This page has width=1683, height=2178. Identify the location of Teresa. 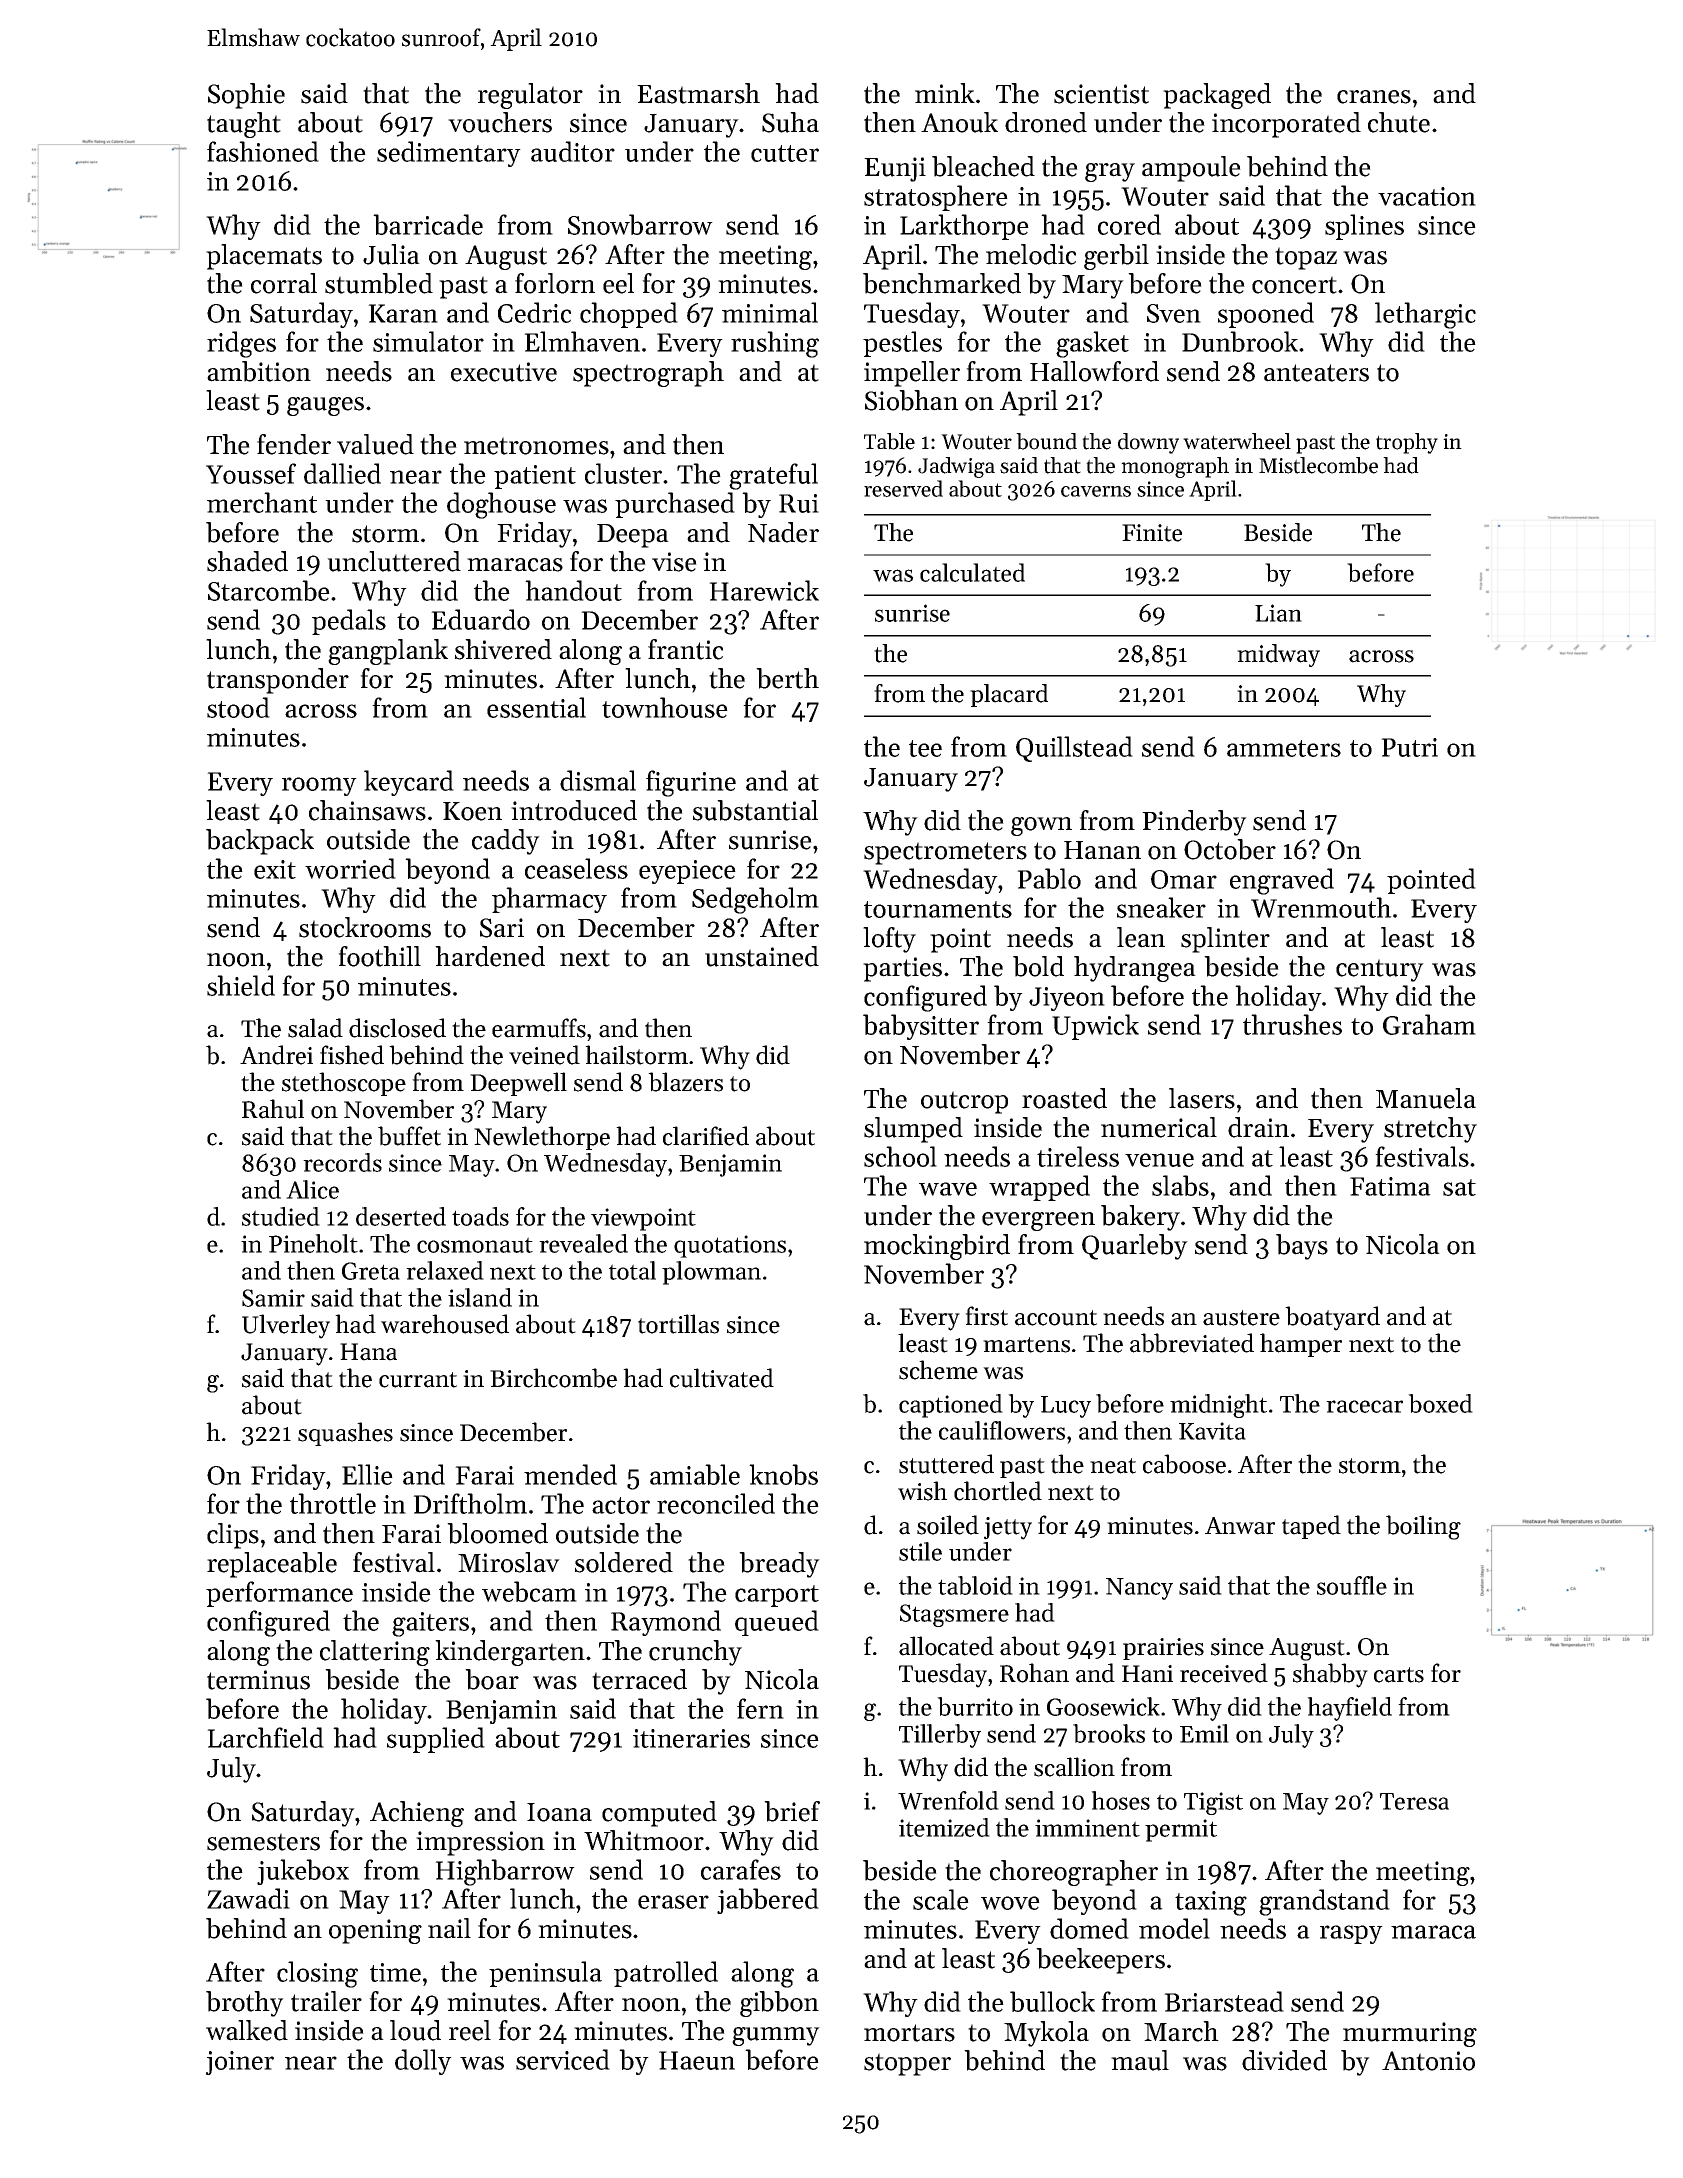
(1414, 1801).
